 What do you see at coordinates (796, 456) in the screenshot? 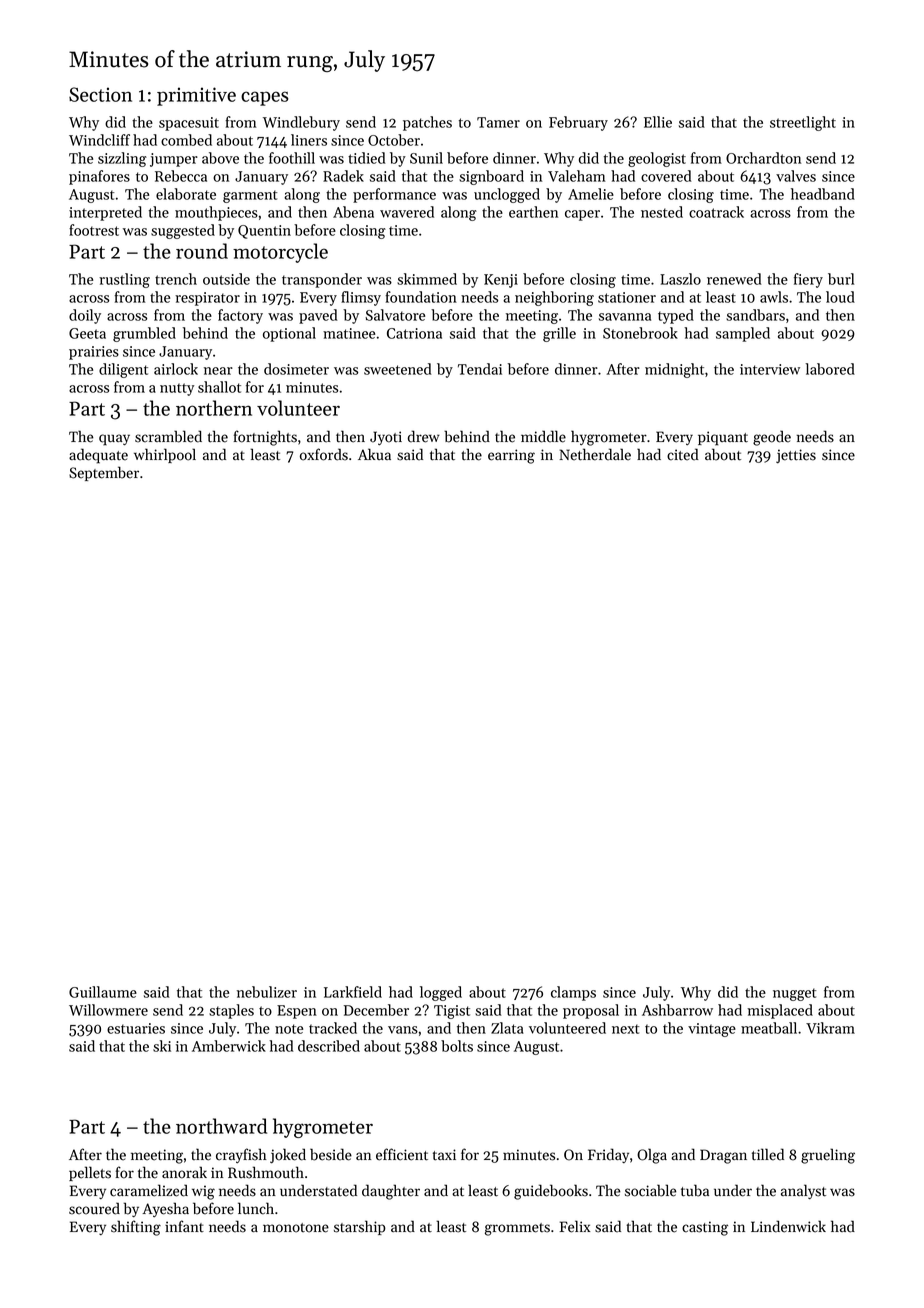
I see `jetties` at bounding box center [796, 456].
